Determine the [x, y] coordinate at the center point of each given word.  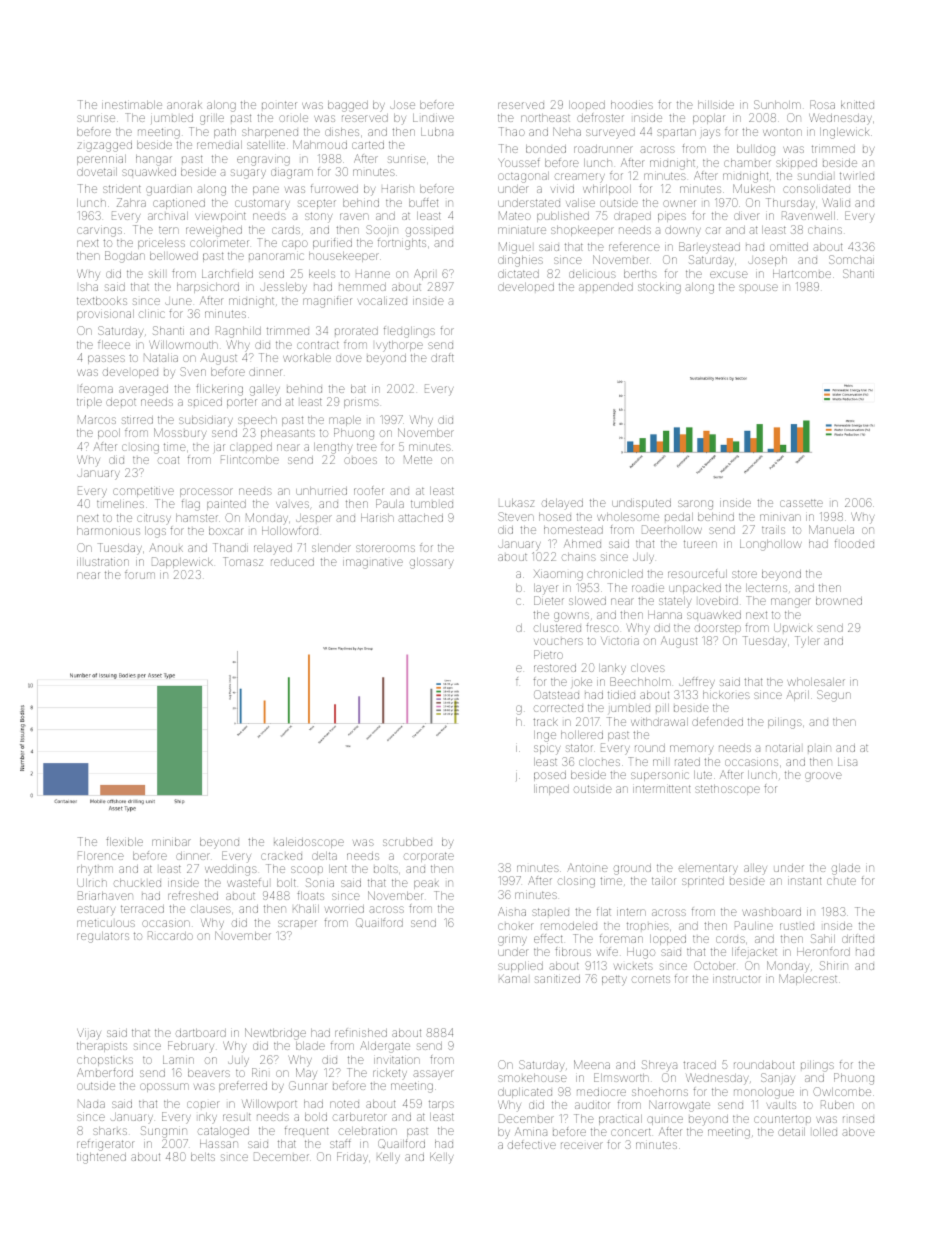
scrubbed [407, 842]
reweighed [214, 231]
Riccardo [170, 935]
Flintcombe [250, 459]
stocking [659, 288]
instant [804, 881]
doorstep [718, 629]
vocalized [382, 301]
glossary [431, 563]
